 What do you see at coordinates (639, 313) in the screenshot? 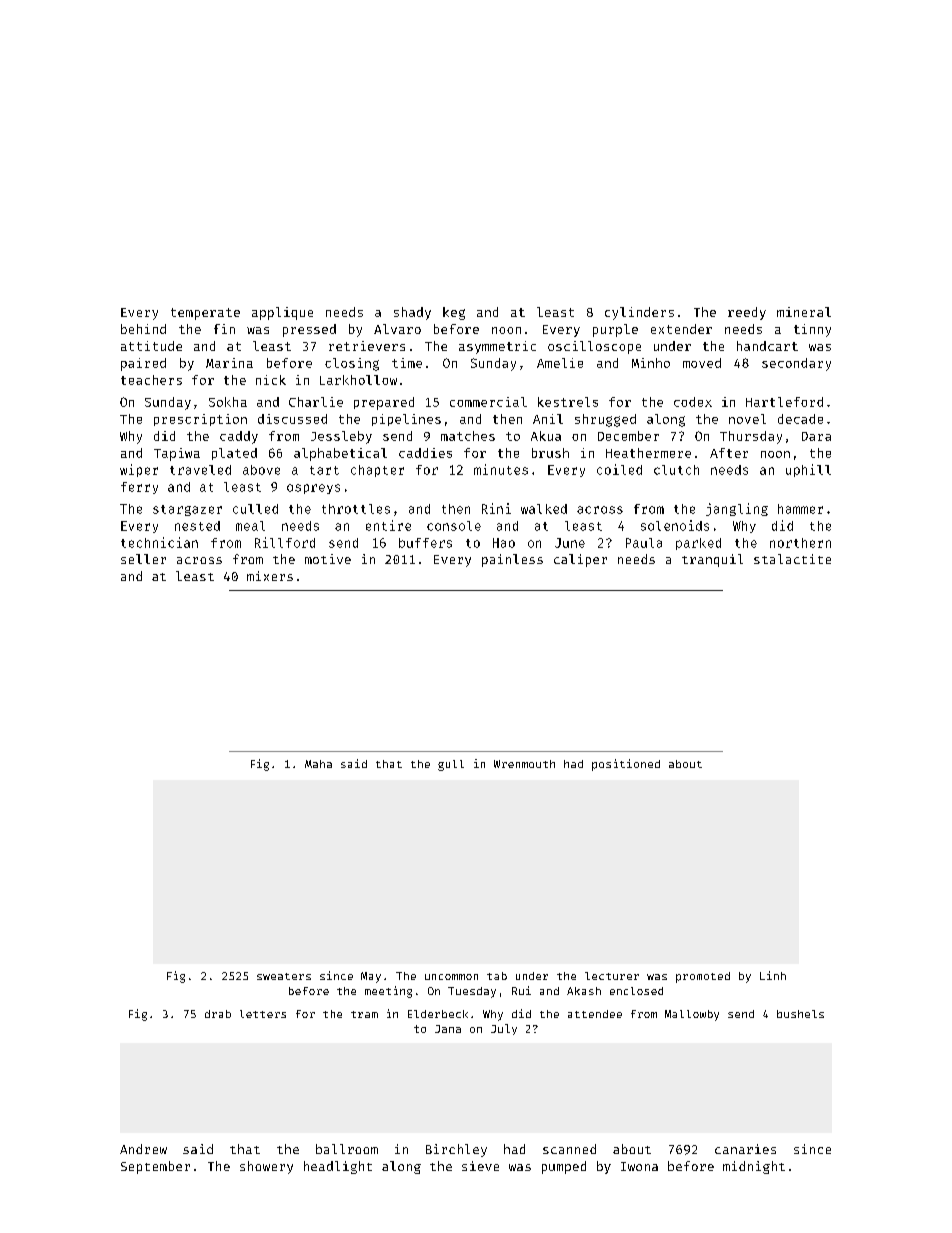
I see `cylinders` at bounding box center [639, 313].
